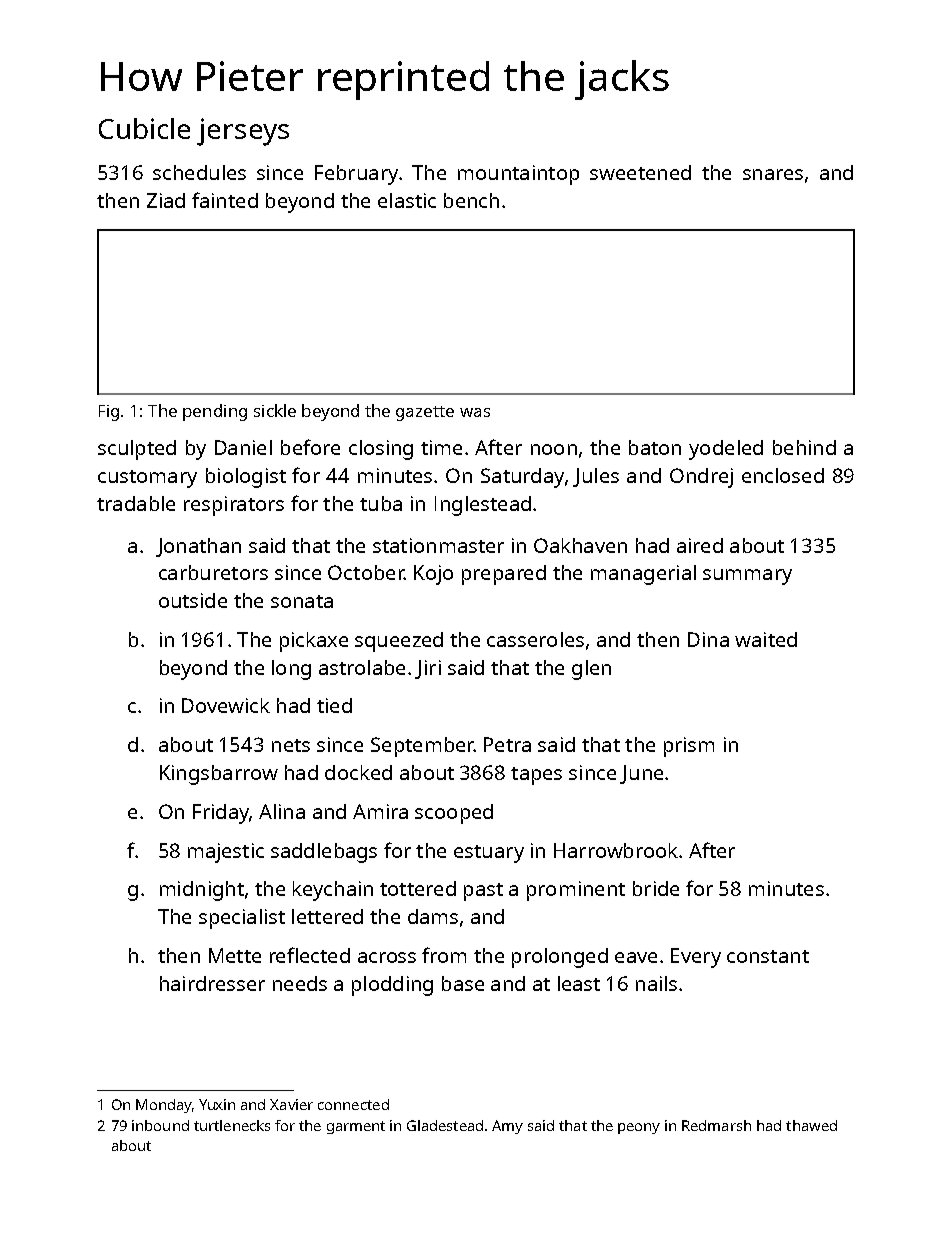 The width and height of the screenshot is (952, 1233). Describe the element at coordinates (232, 1125) in the screenshot. I see `turtlenecks` at that location.
